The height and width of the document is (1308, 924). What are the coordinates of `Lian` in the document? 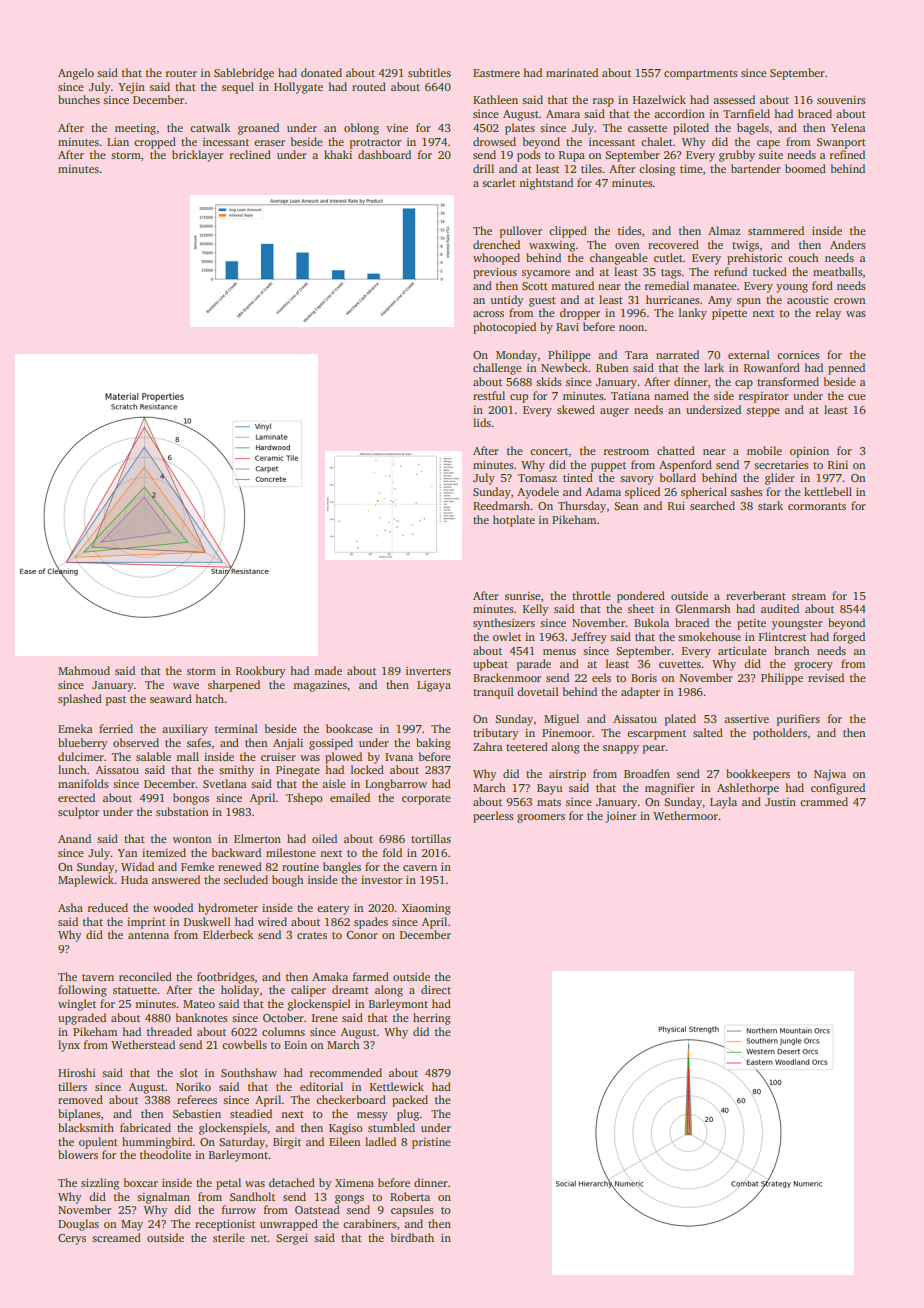 It's located at (118, 142).
